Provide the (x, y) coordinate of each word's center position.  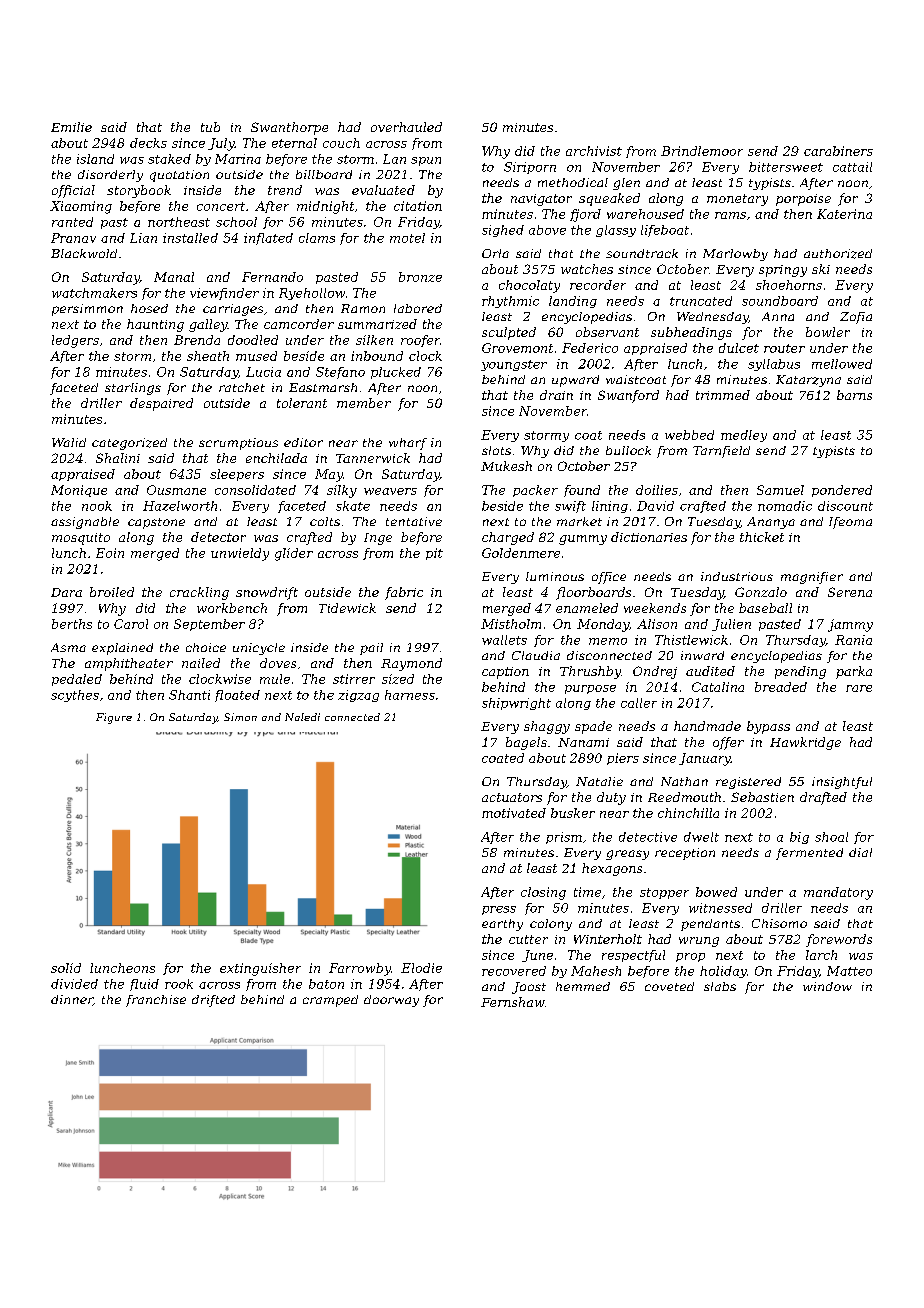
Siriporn (530, 168)
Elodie (421, 968)
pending (800, 672)
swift (570, 507)
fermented (809, 854)
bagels (526, 743)
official (73, 191)
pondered (842, 491)
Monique (79, 491)
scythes (75, 696)
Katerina (844, 214)
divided (74, 984)
